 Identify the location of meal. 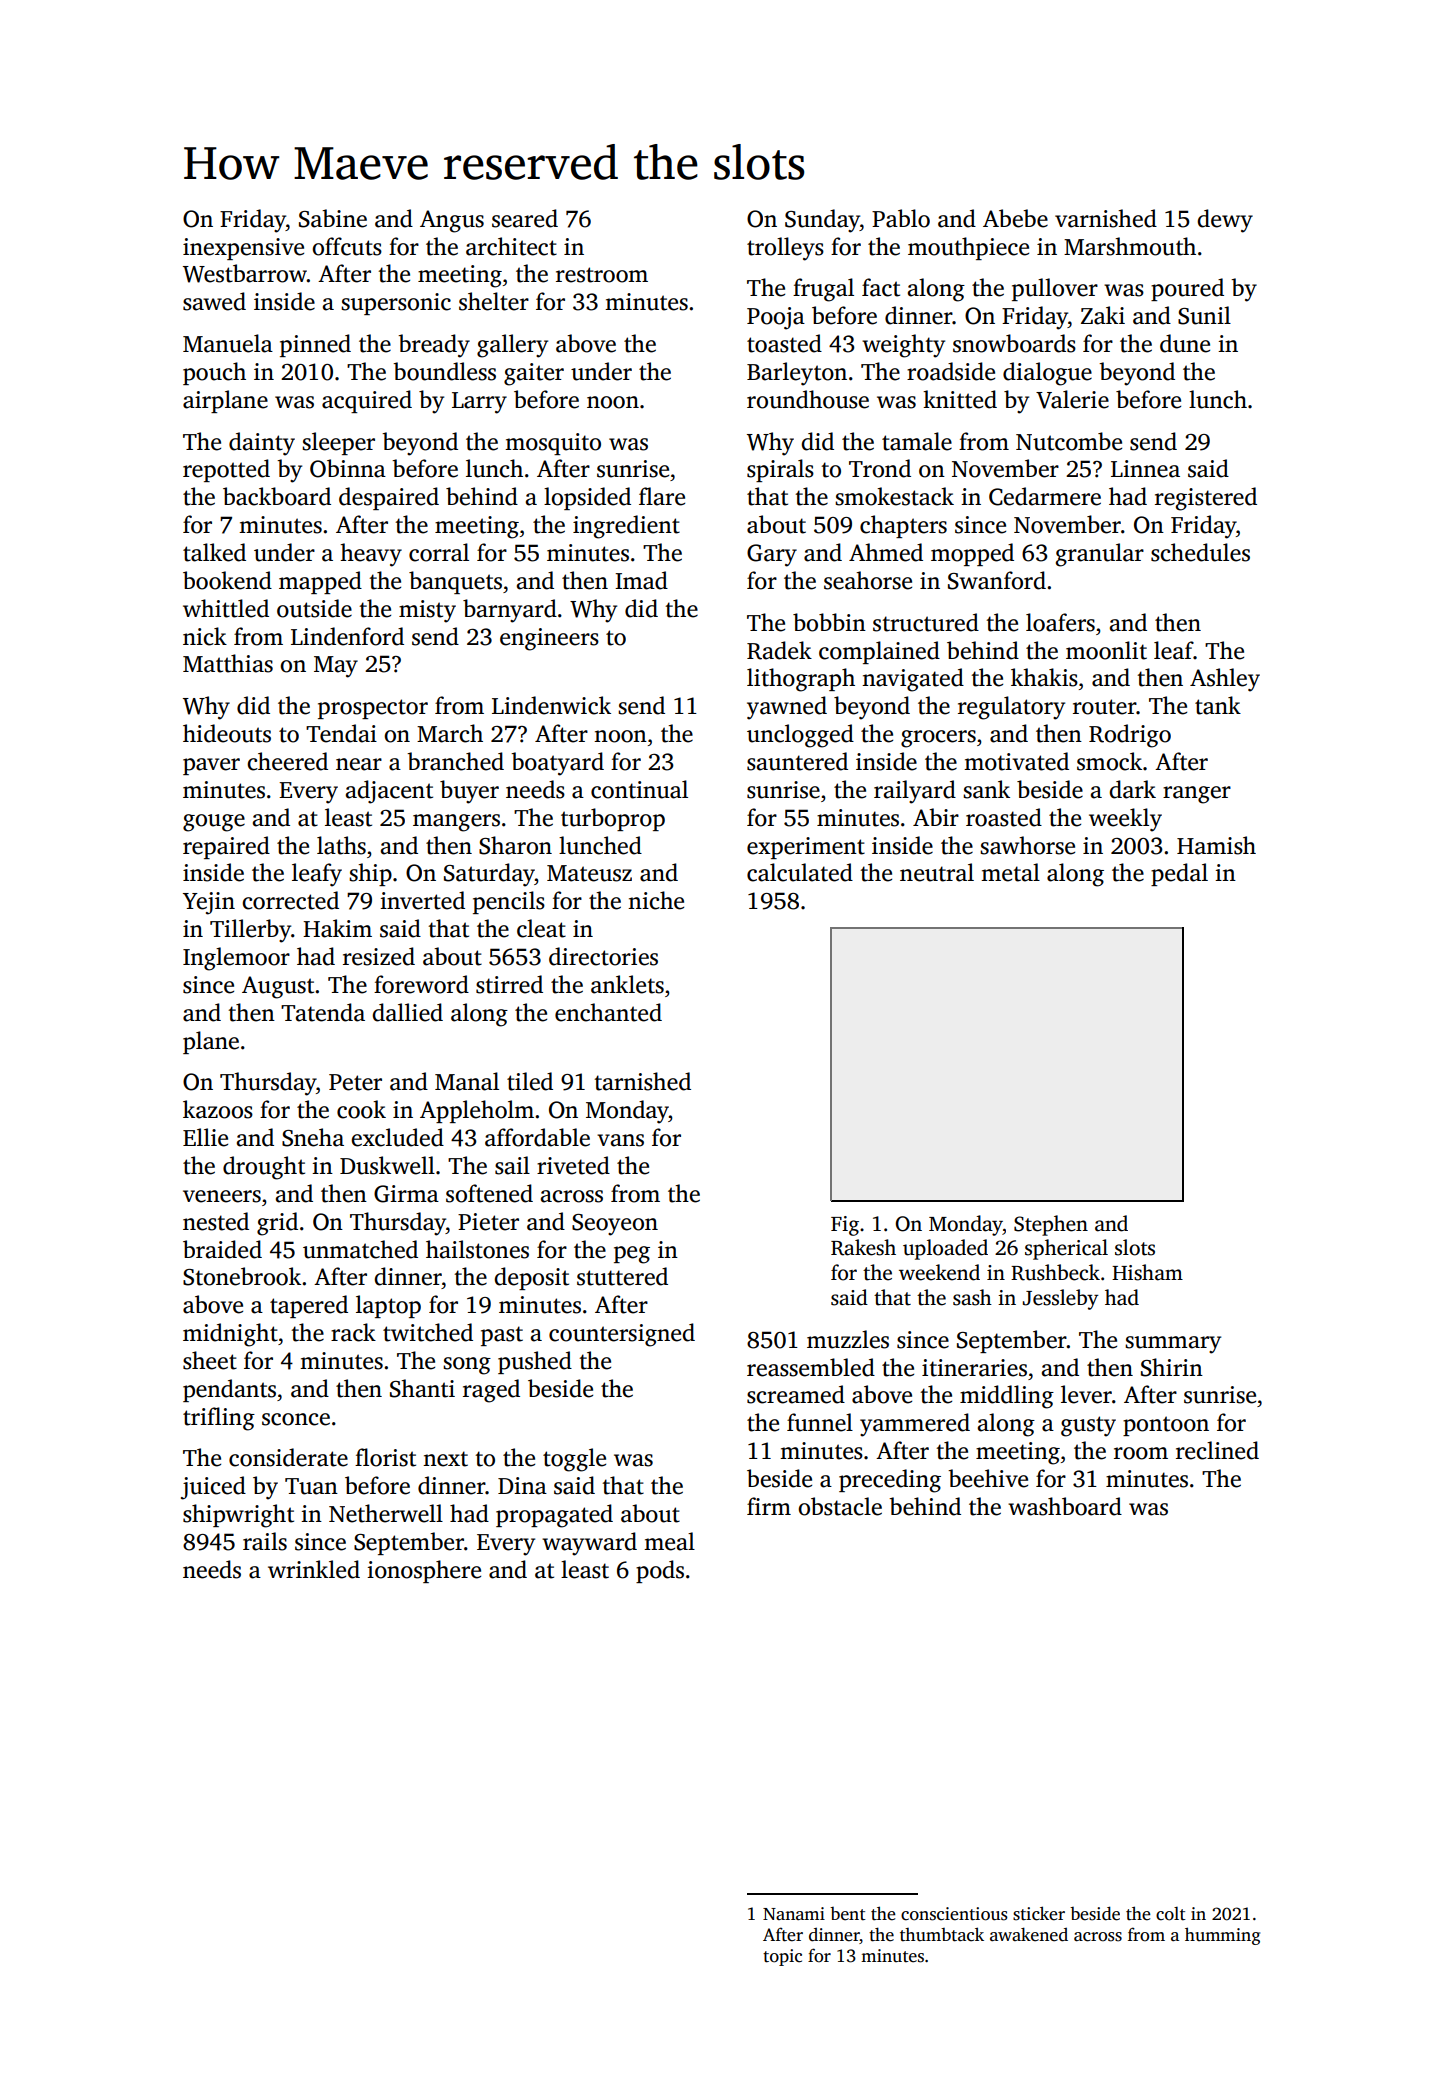
(669, 1541).
